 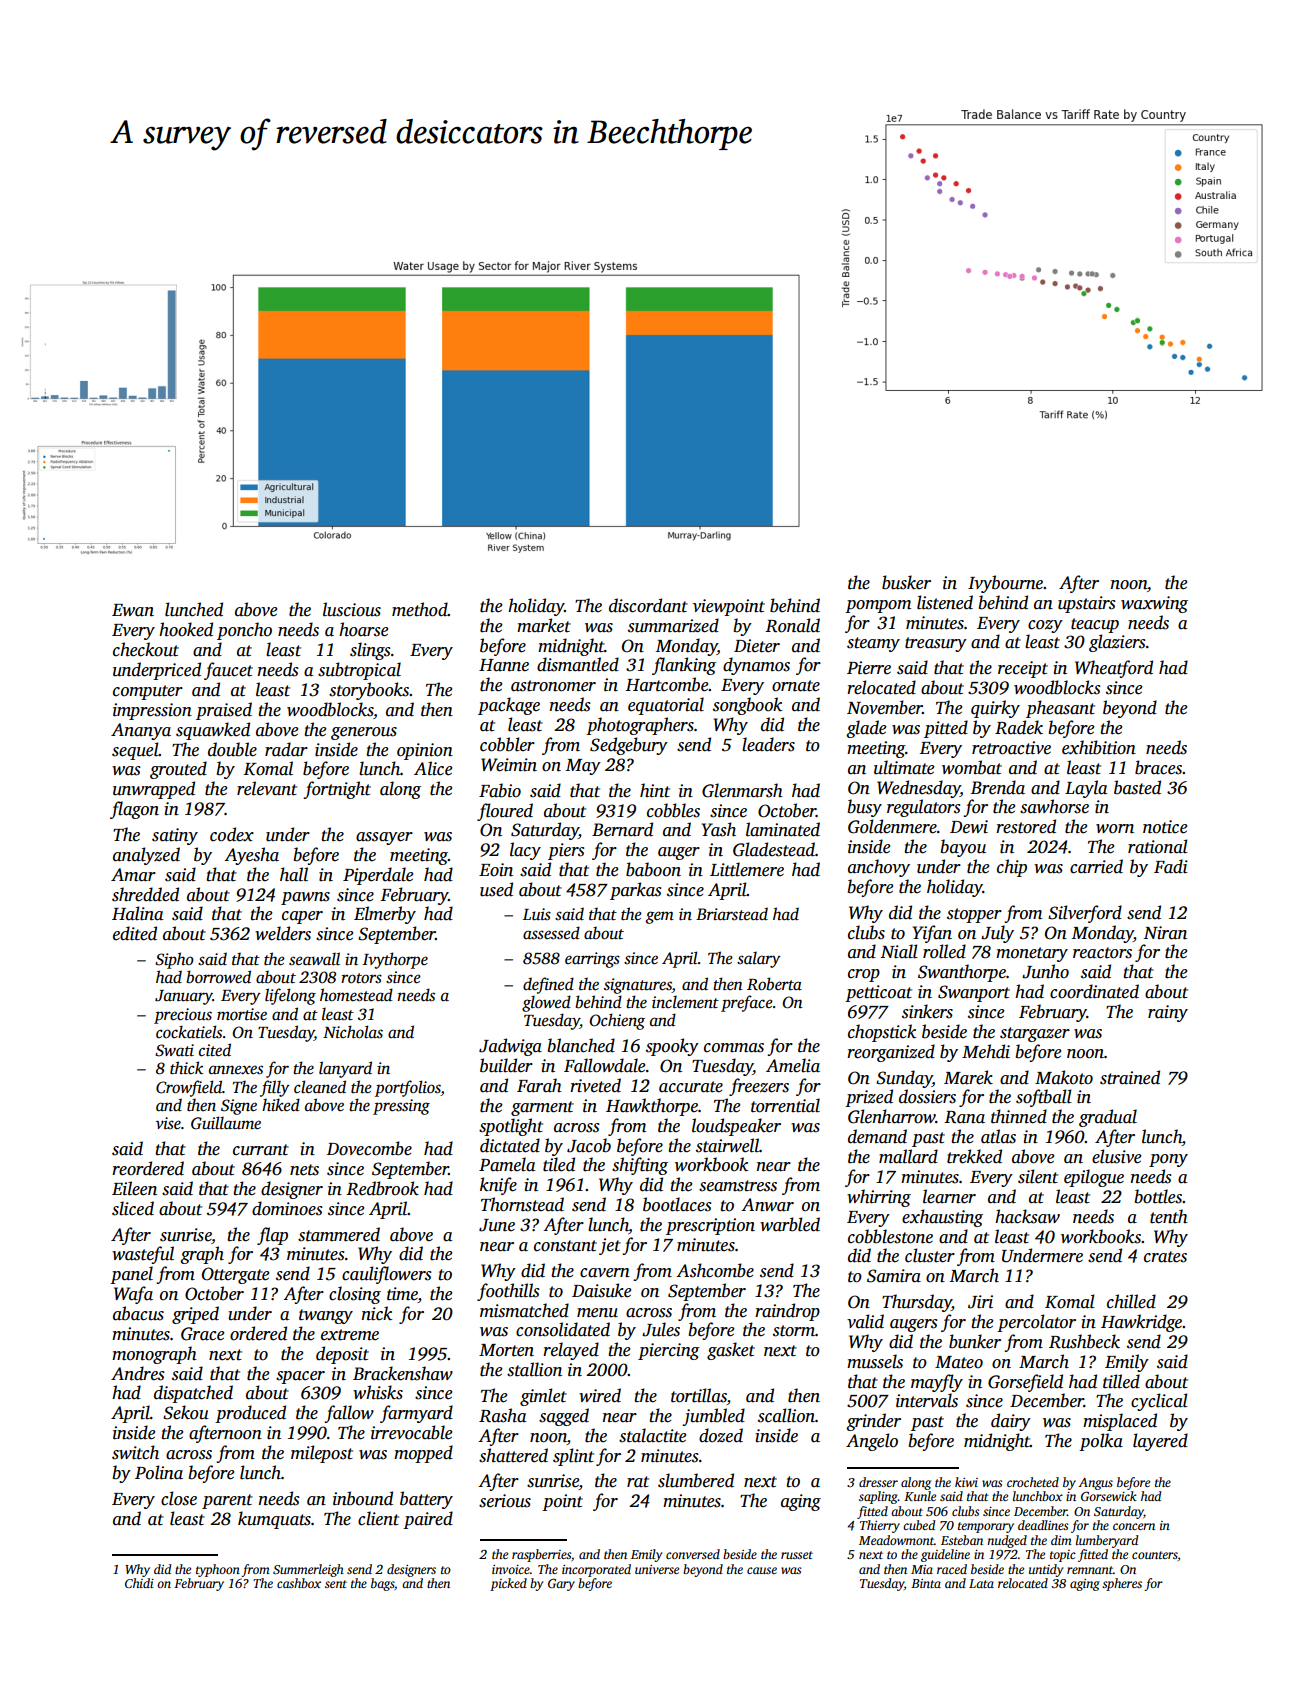 What do you see at coordinates (299, 1583) in the screenshot?
I see `cashbox` at bounding box center [299, 1583].
